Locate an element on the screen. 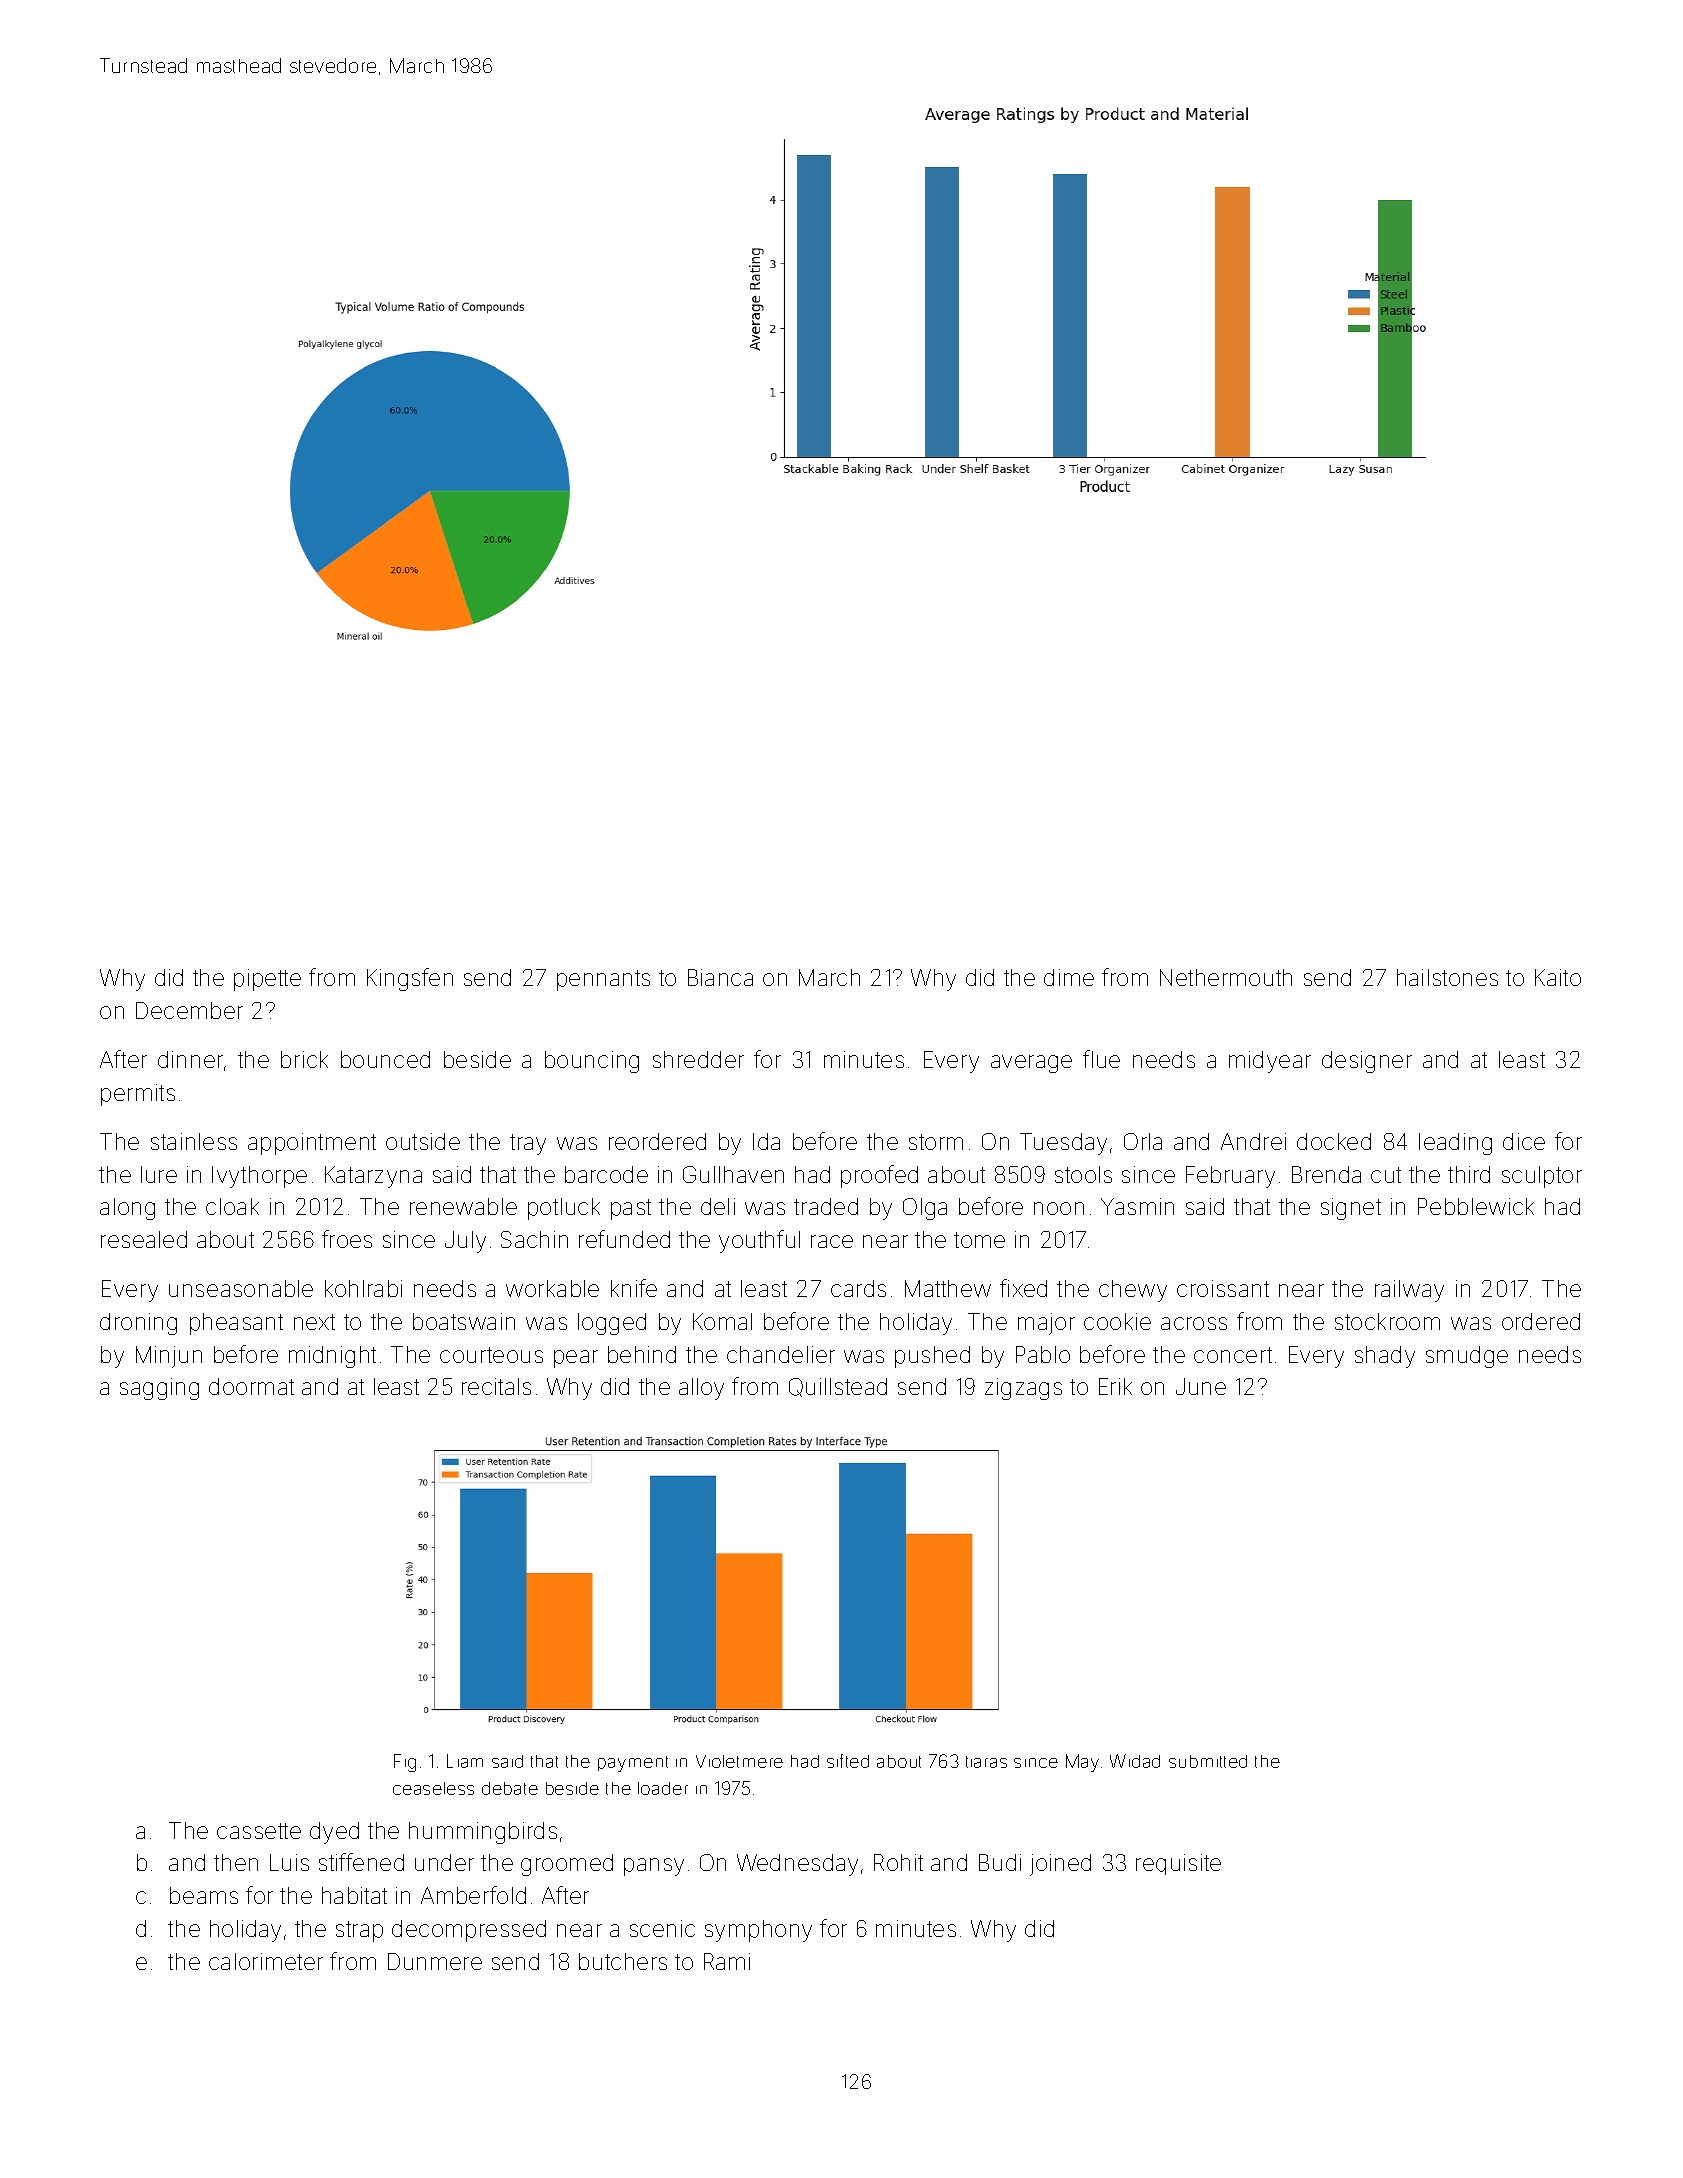 The width and height of the screenshot is (1683, 2178). Pebblewick is located at coordinates (1476, 1206).
